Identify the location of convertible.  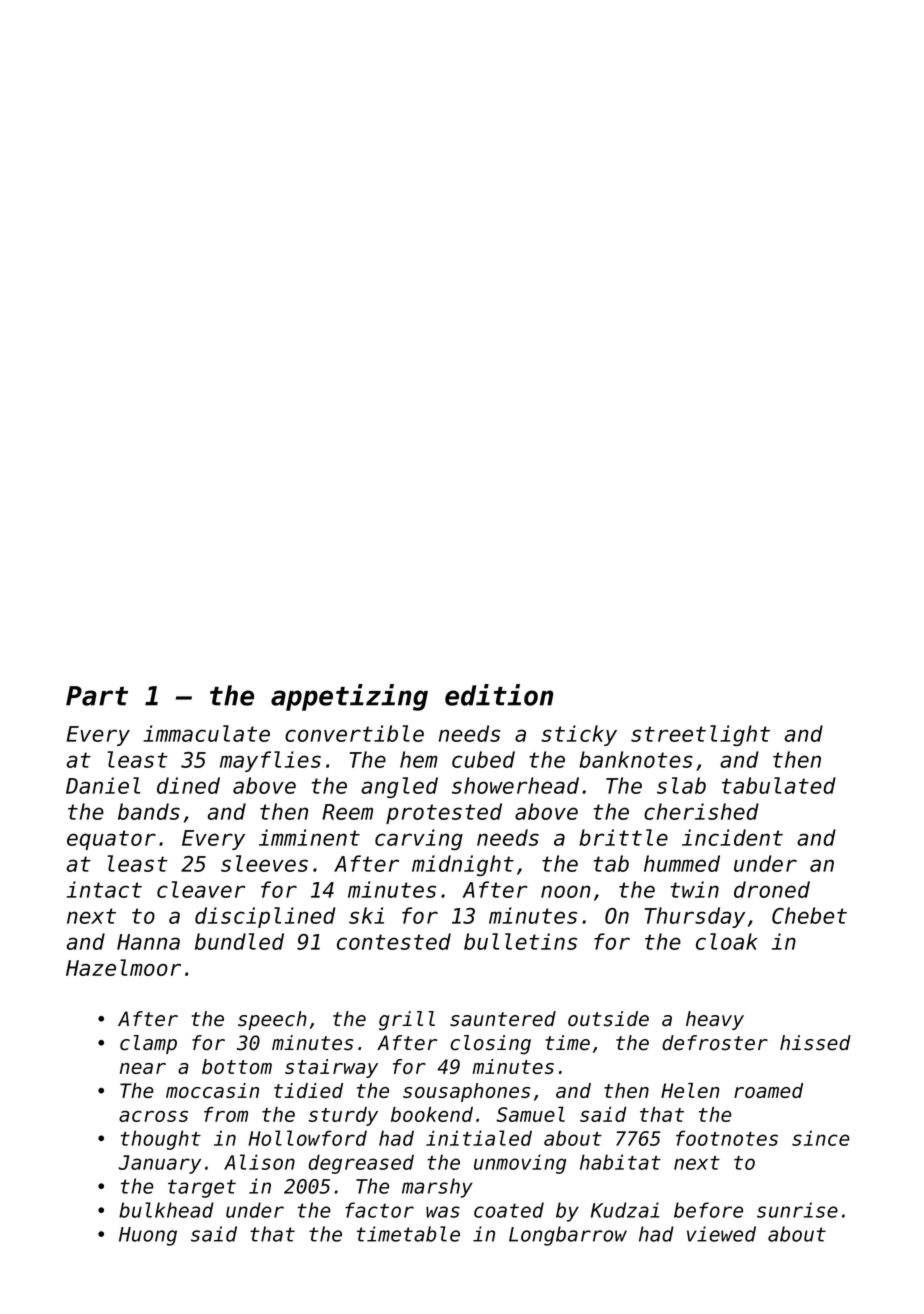
(354, 733).
